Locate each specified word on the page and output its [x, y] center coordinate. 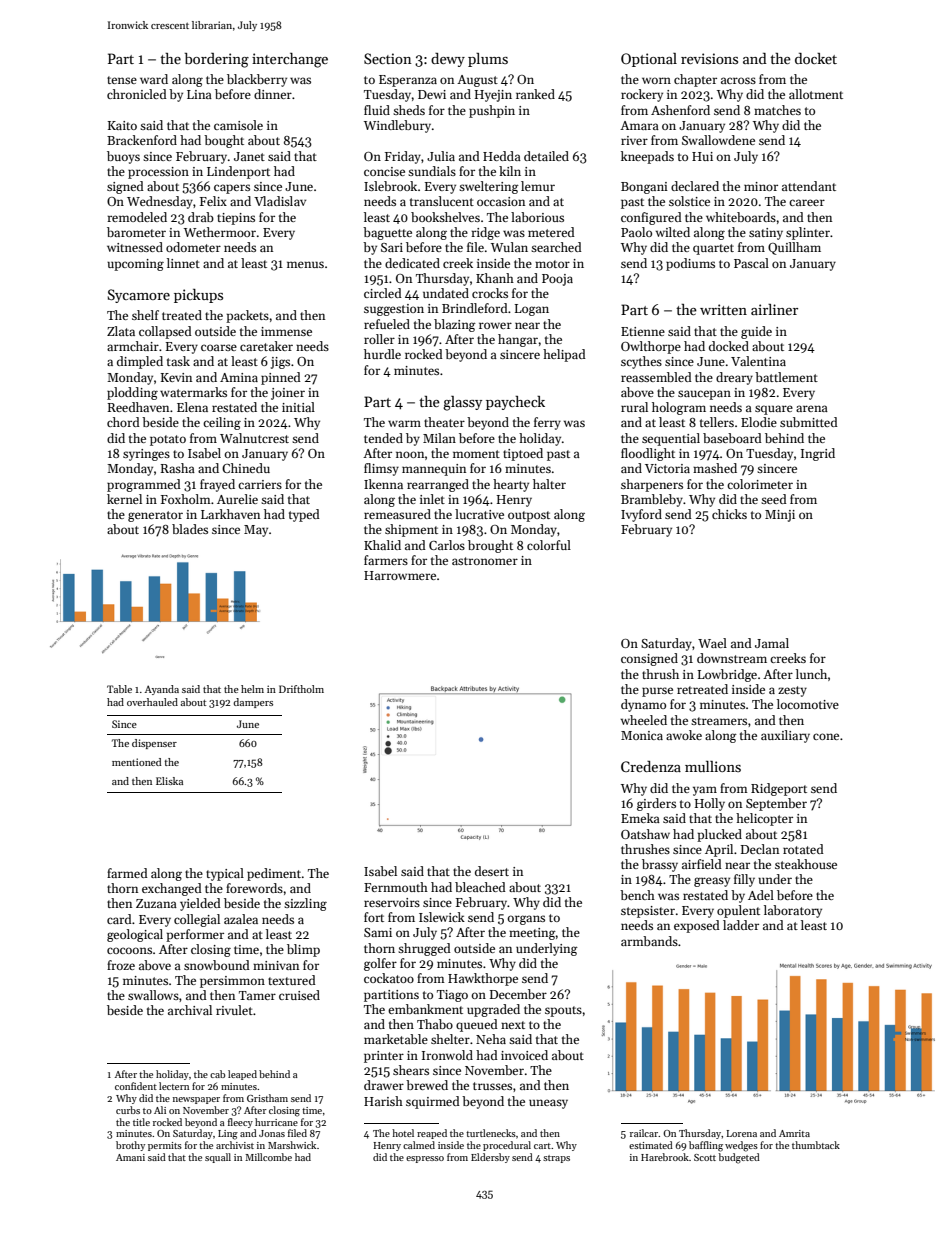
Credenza [651, 766]
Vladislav [280, 201]
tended [383, 438]
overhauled [152, 702]
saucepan [704, 395]
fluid [377, 110]
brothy [130, 1146]
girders [656, 804]
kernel [124, 499]
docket [816, 58]
